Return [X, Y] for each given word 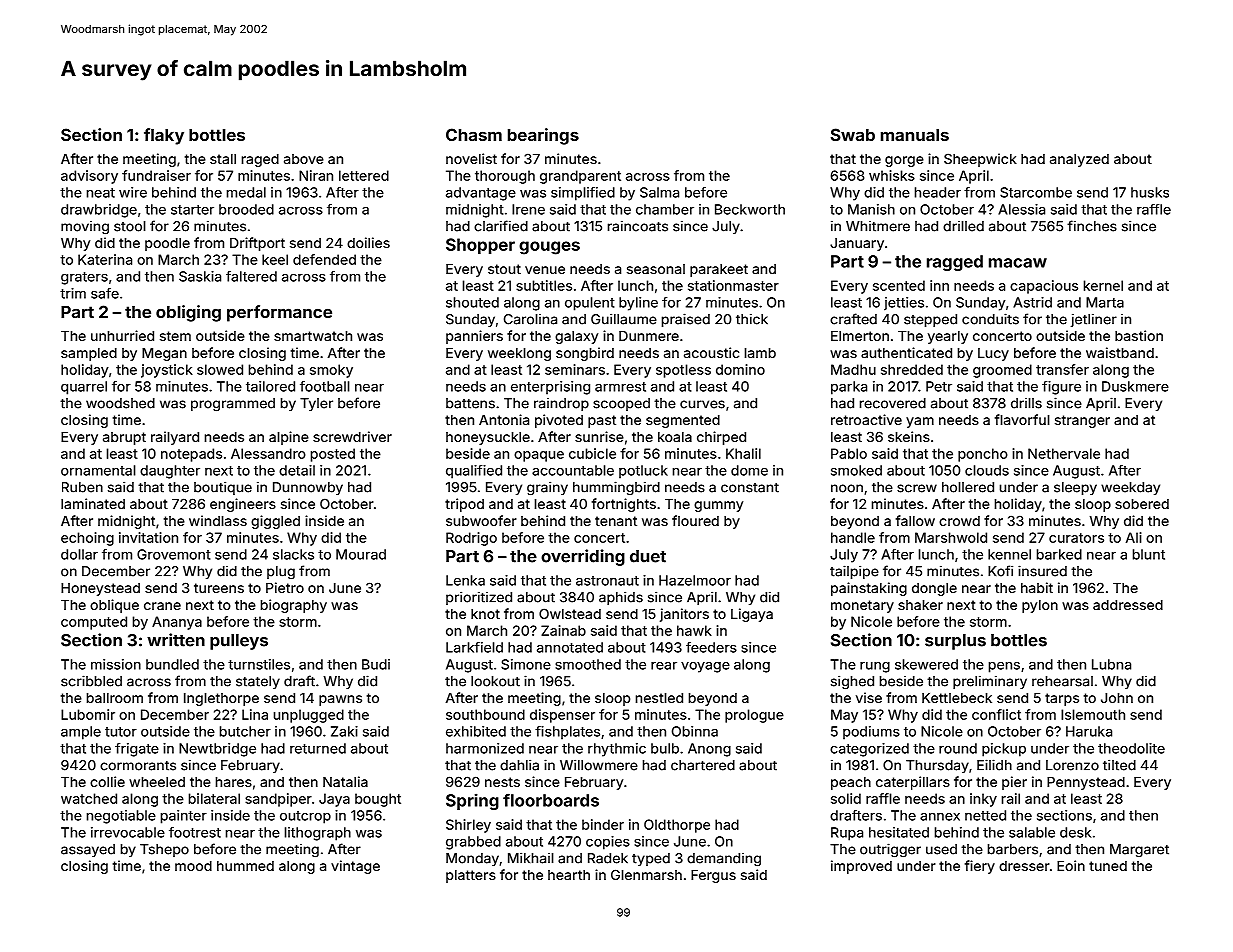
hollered [968, 487]
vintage [355, 867]
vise [869, 697]
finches [1092, 226]
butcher [245, 731]
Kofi [1000, 571]
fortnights [624, 505]
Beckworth [750, 209]
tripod [464, 505]
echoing [87, 539]
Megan [164, 354]
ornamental [98, 470]
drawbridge [99, 211]
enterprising [550, 388]
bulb [665, 748]
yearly [948, 337]
